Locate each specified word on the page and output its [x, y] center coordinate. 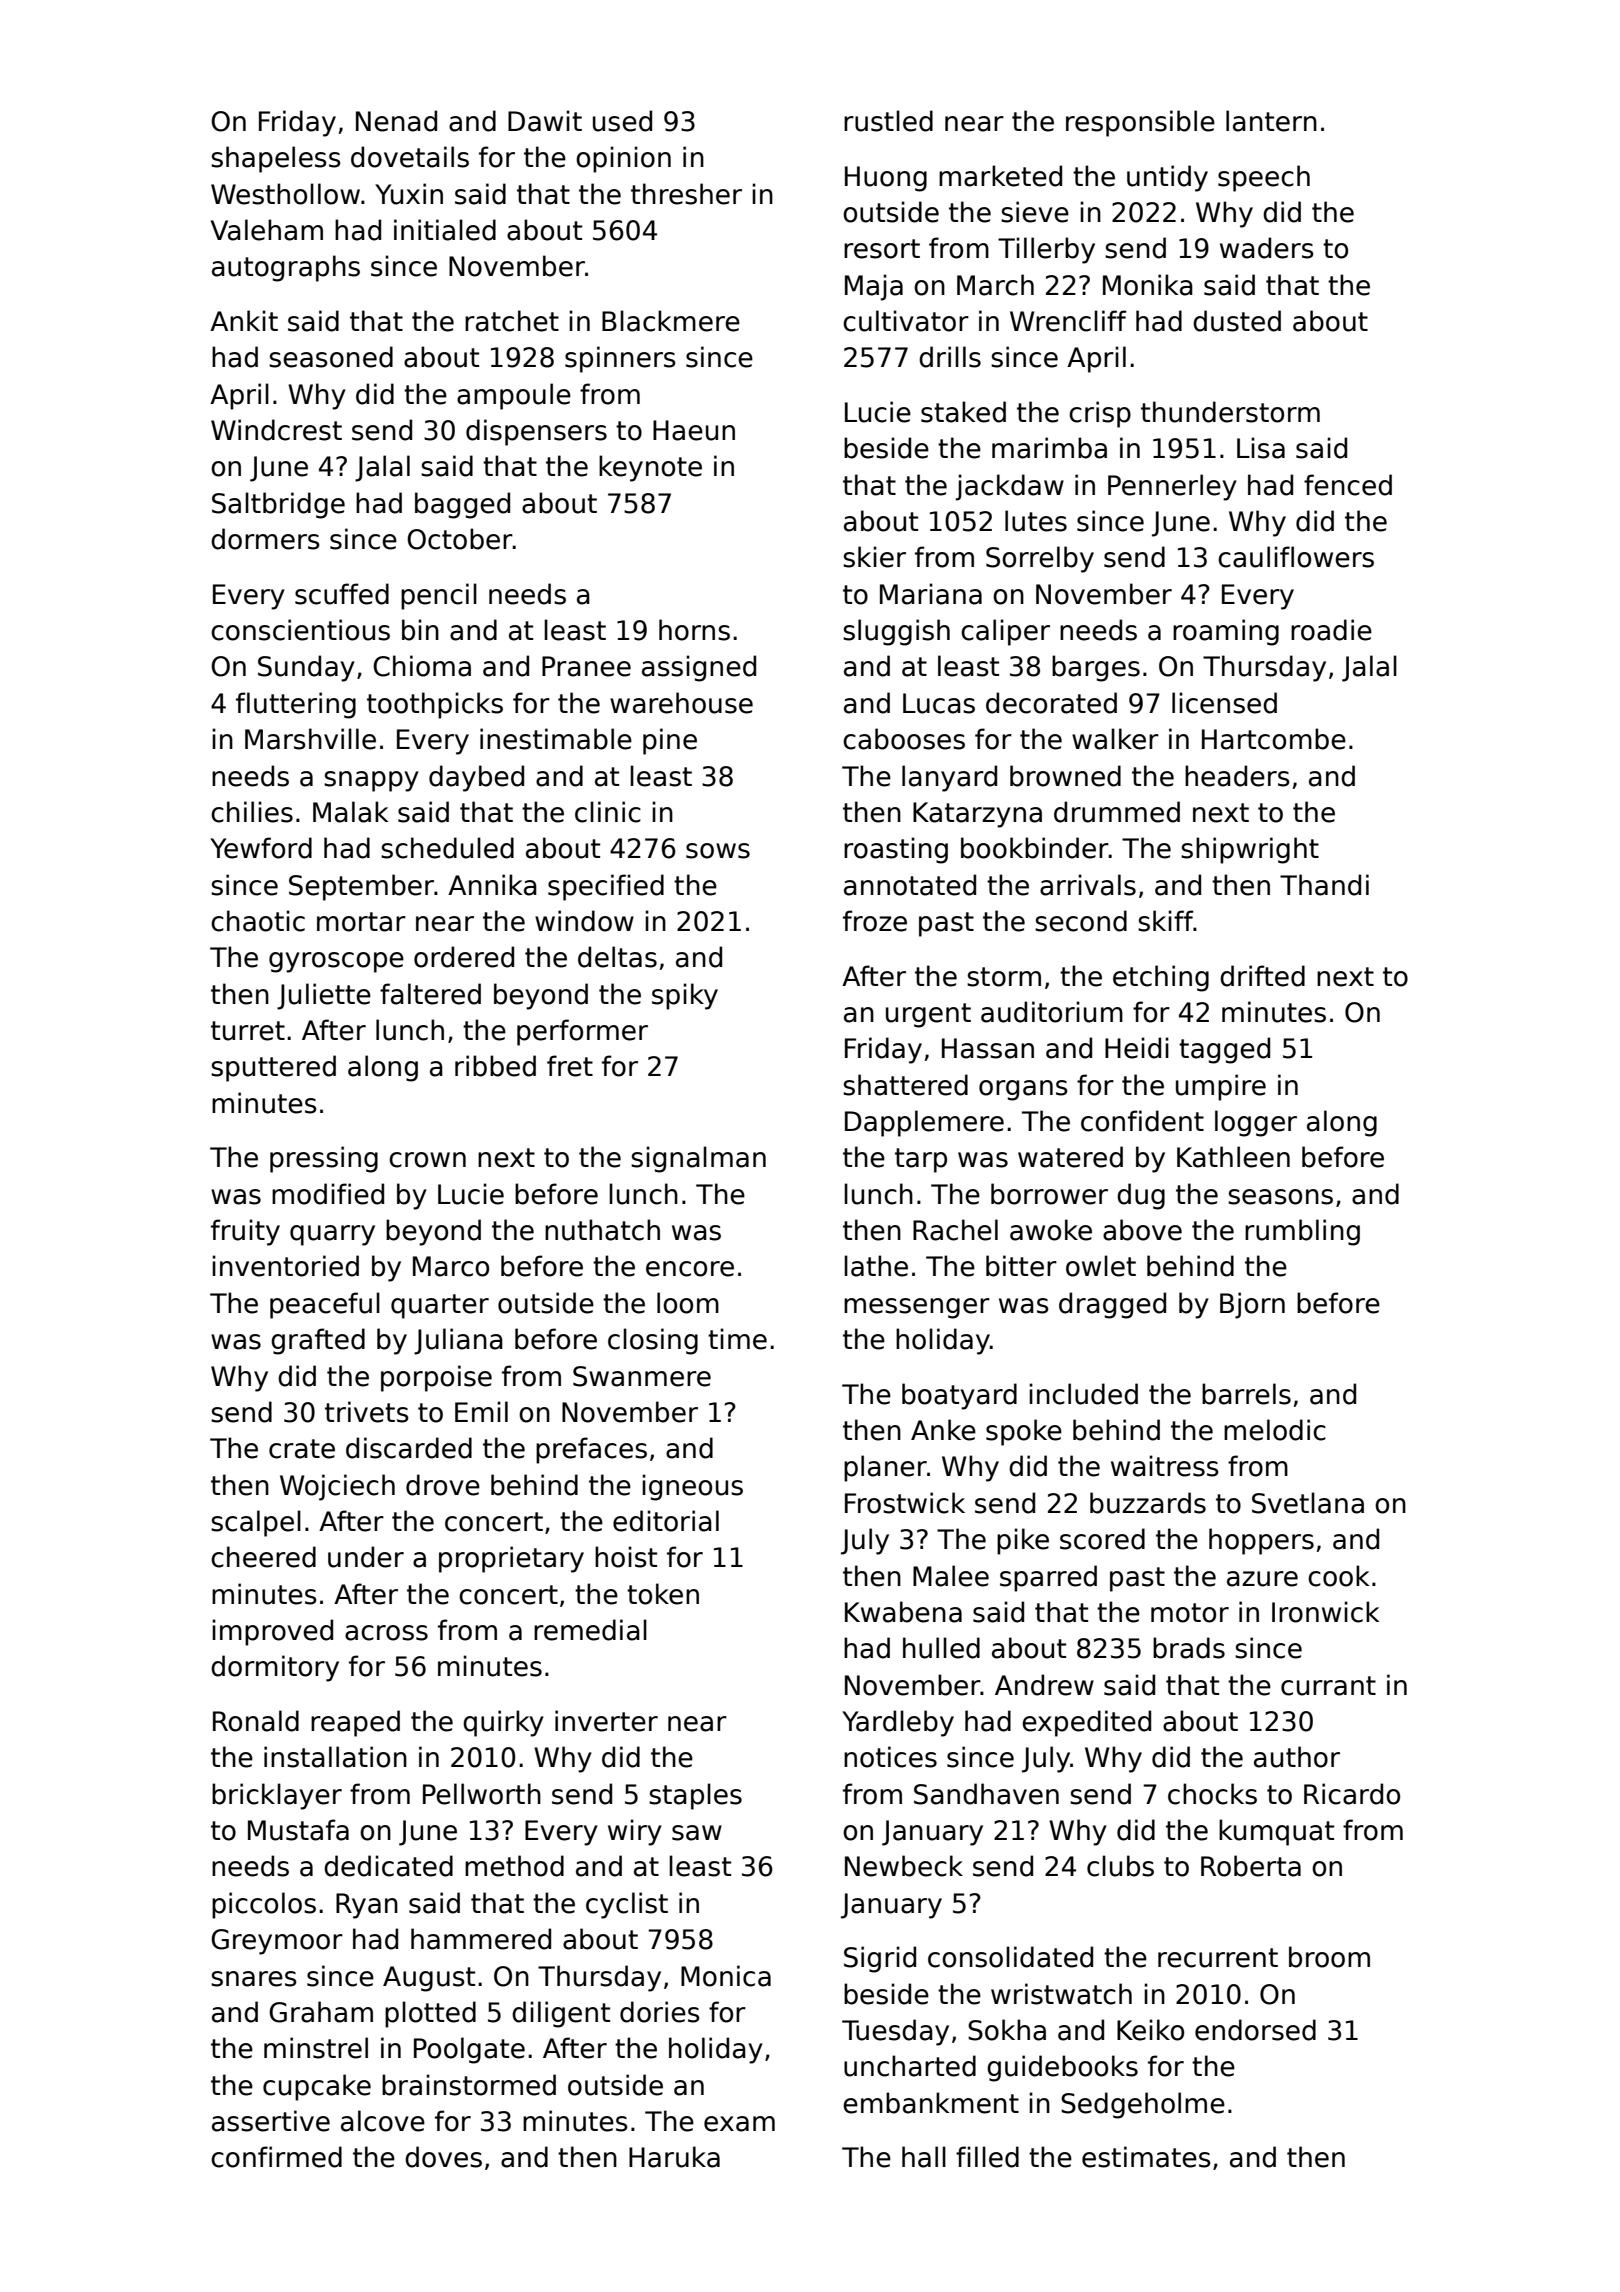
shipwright [1250, 850]
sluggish [896, 632]
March [995, 285]
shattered [905, 1085]
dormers [265, 539]
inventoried [285, 1266]
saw [697, 1833]
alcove [383, 2121]
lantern [1271, 121]
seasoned [331, 357]
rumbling [1302, 1232]
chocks [1212, 1794]
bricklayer [277, 1796]
